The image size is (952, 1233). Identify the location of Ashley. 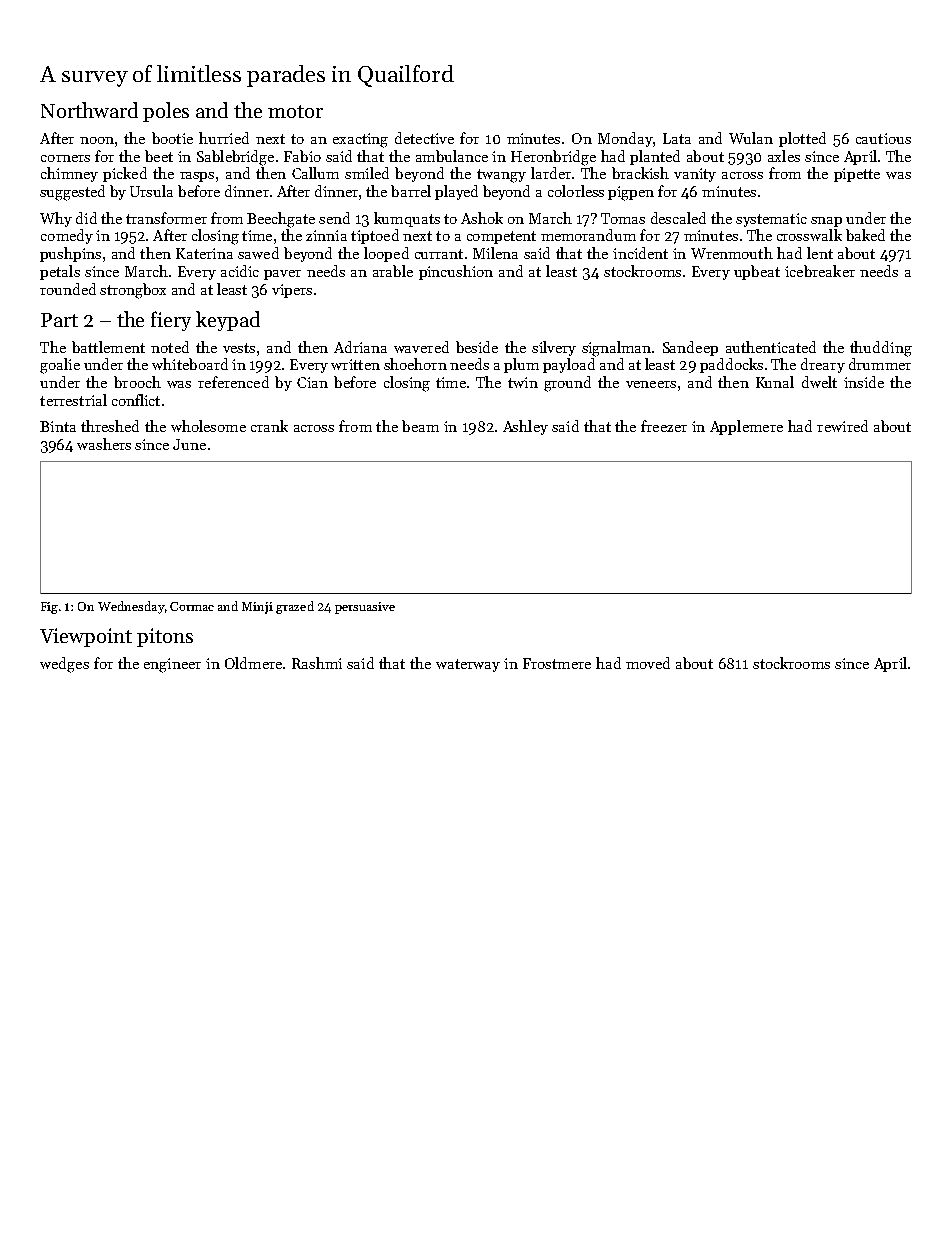
(525, 427).
